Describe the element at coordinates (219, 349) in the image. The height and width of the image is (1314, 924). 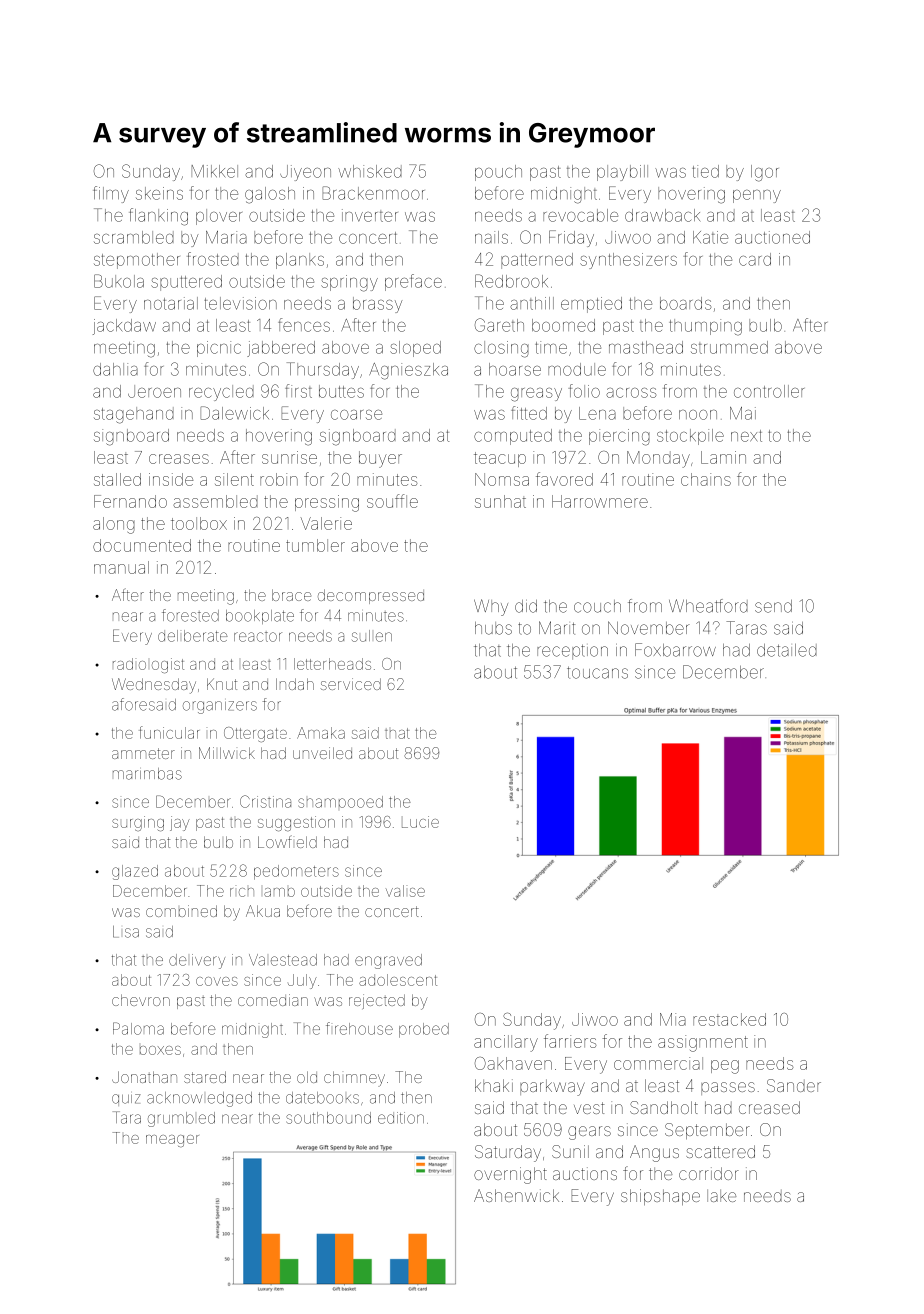
I see `picnic` at that location.
